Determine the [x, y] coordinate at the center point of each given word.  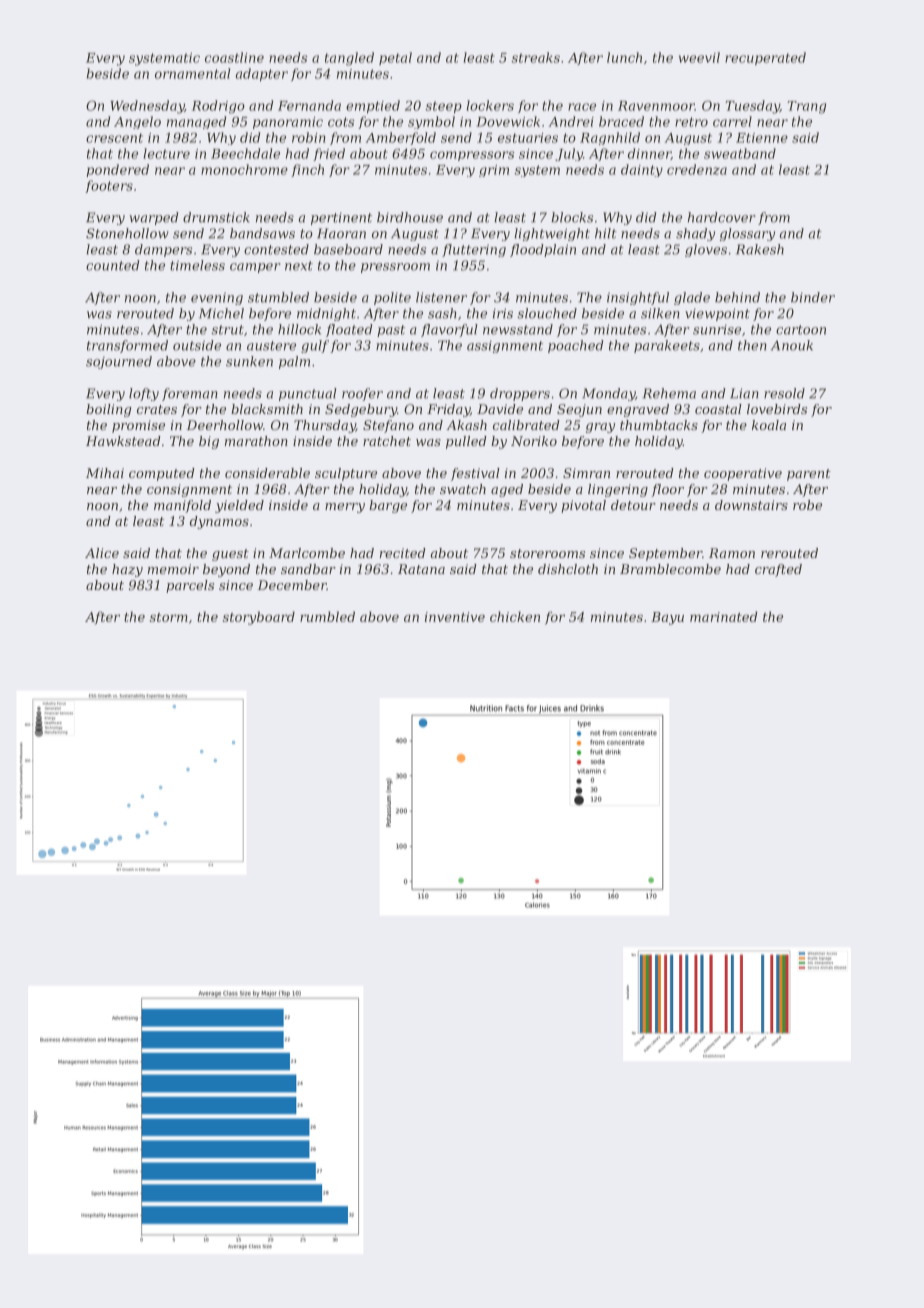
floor [667, 490]
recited [403, 553]
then [752, 345]
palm [294, 362]
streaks [536, 57]
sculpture [346, 474]
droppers [520, 394]
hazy [127, 570]
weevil [699, 57]
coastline [234, 57]
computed [162, 474]
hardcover [722, 217]
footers [109, 186]
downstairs [751, 505]
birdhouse [410, 217]
